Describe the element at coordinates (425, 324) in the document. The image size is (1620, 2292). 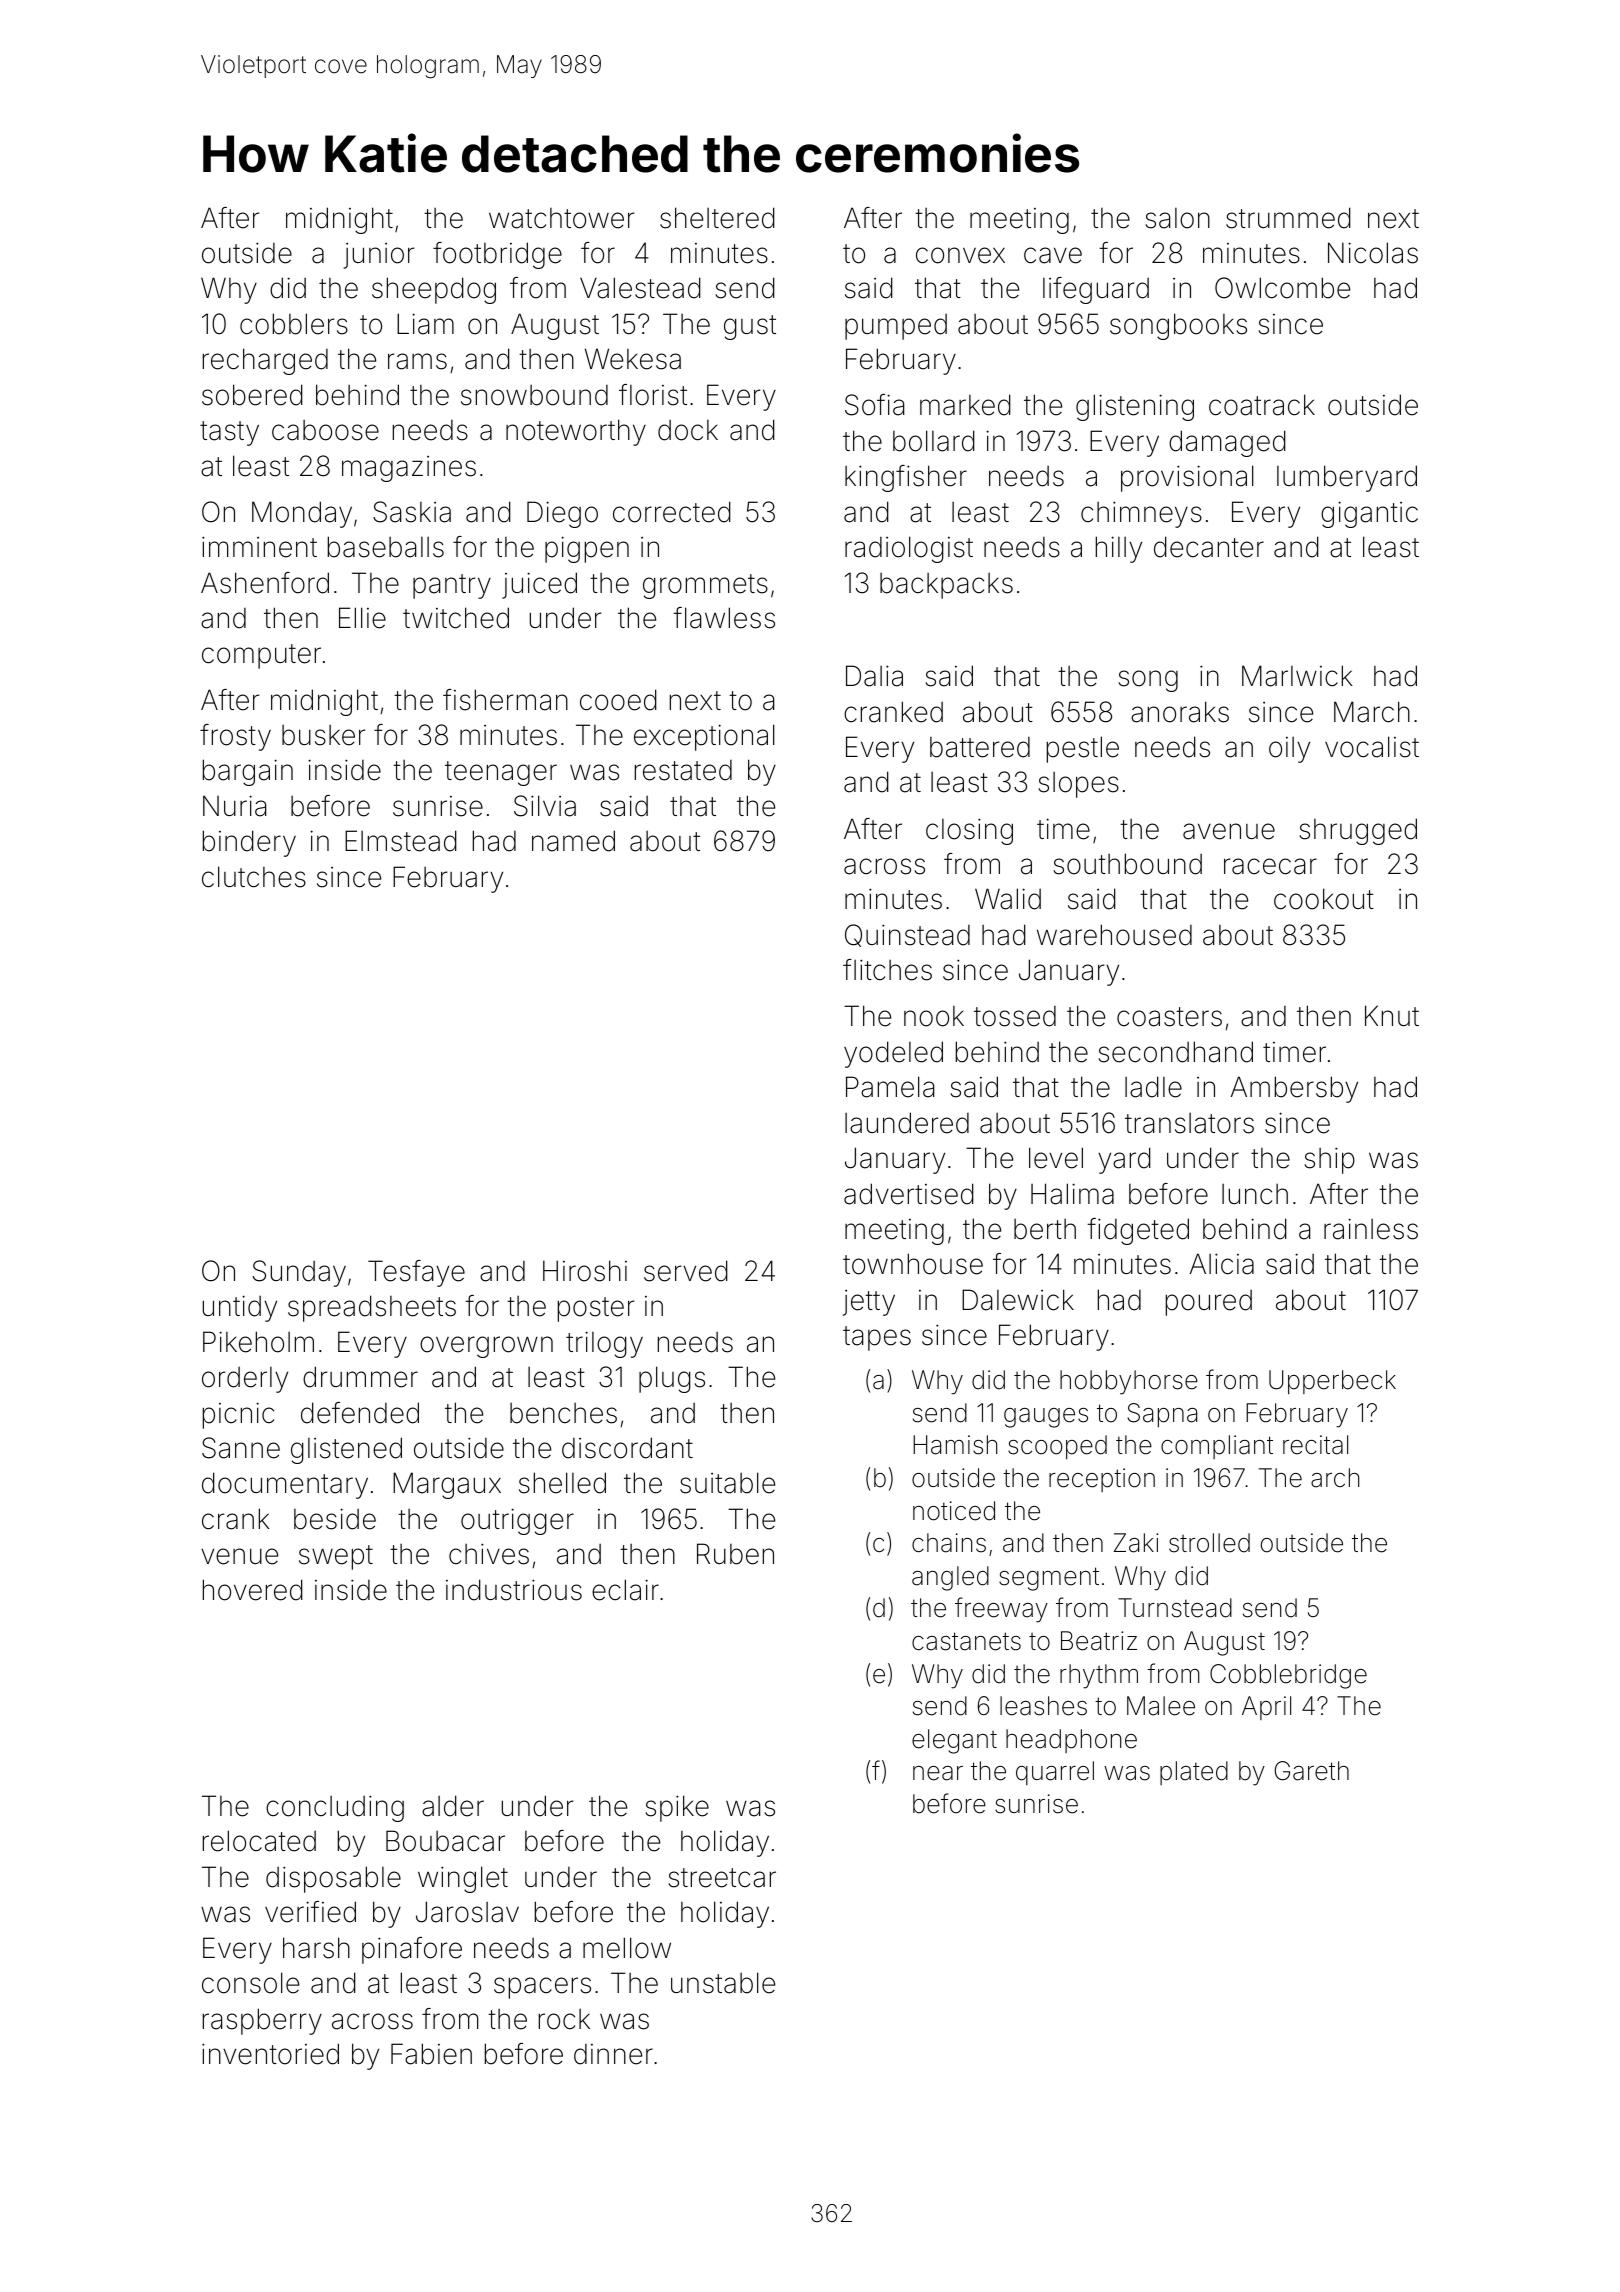
I see `Liam` at that location.
